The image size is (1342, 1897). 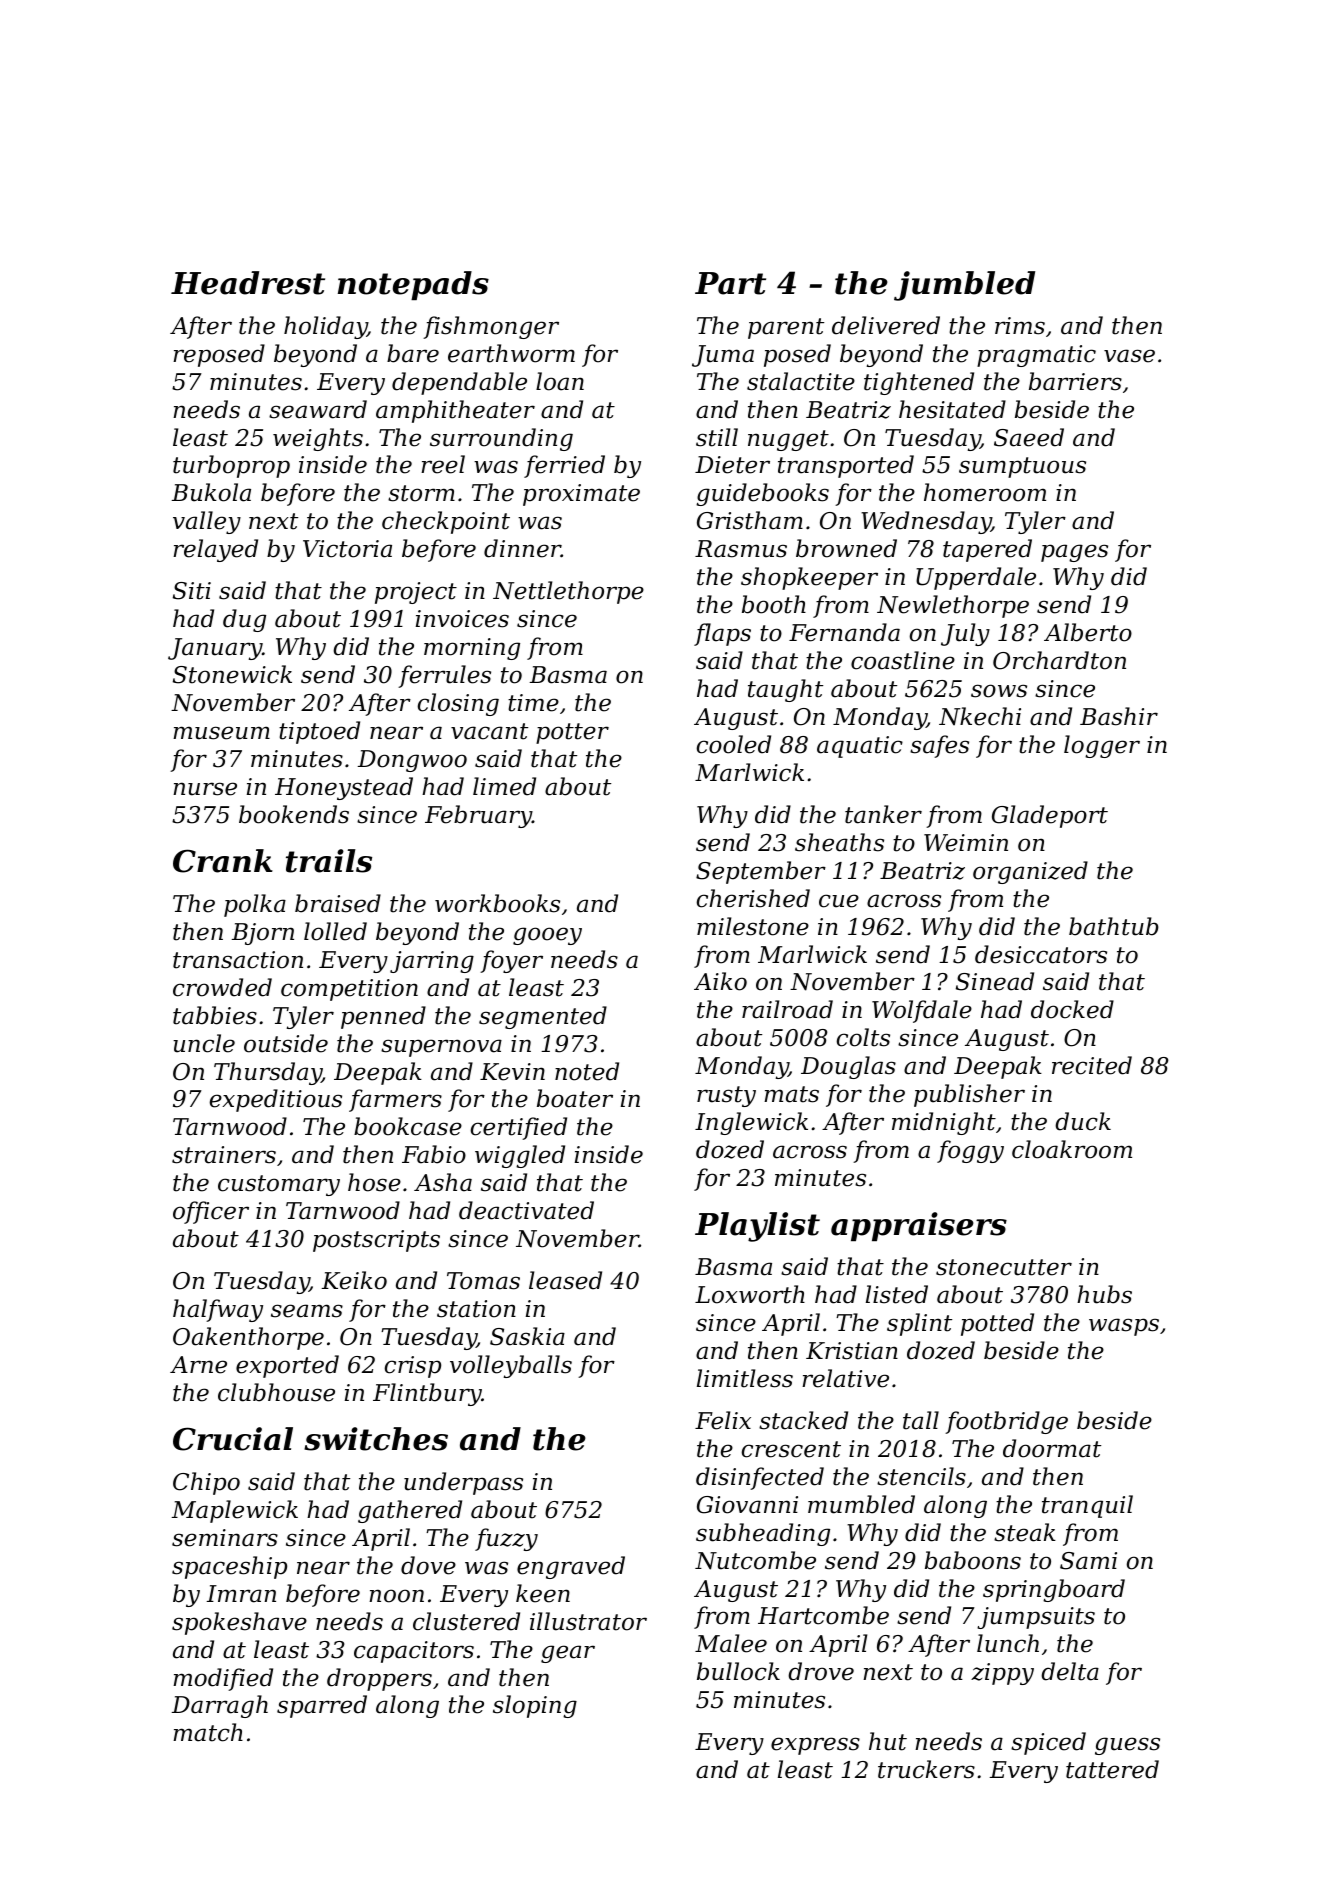 What do you see at coordinates (757, 1227) in the image?
I see `Playlist` at bounding box center [757, 1227].
